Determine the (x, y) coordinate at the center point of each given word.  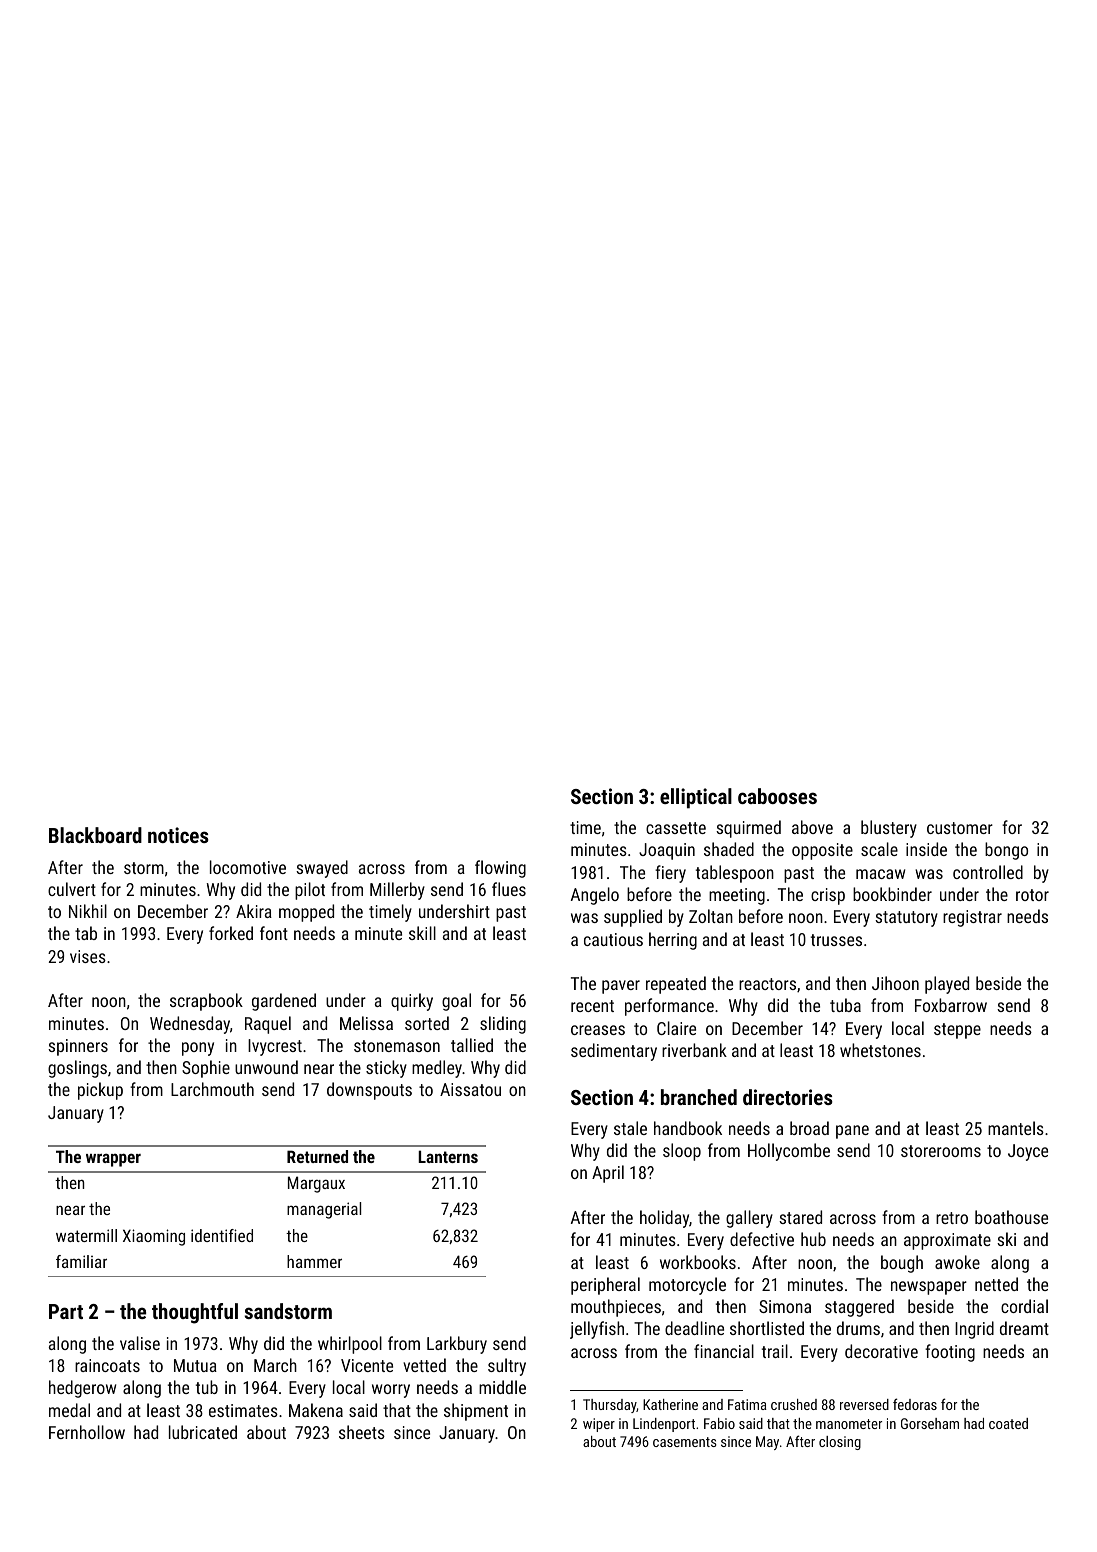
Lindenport (664, 1425)
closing (840, 1443)
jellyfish (597, 1330)
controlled (988, 872)
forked (231, 933)
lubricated (203, 1432)
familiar (81, 1261)
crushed (794, 1404)
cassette (676, 828)
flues (509, 889)
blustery (889, 829)
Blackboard (95, 835)
